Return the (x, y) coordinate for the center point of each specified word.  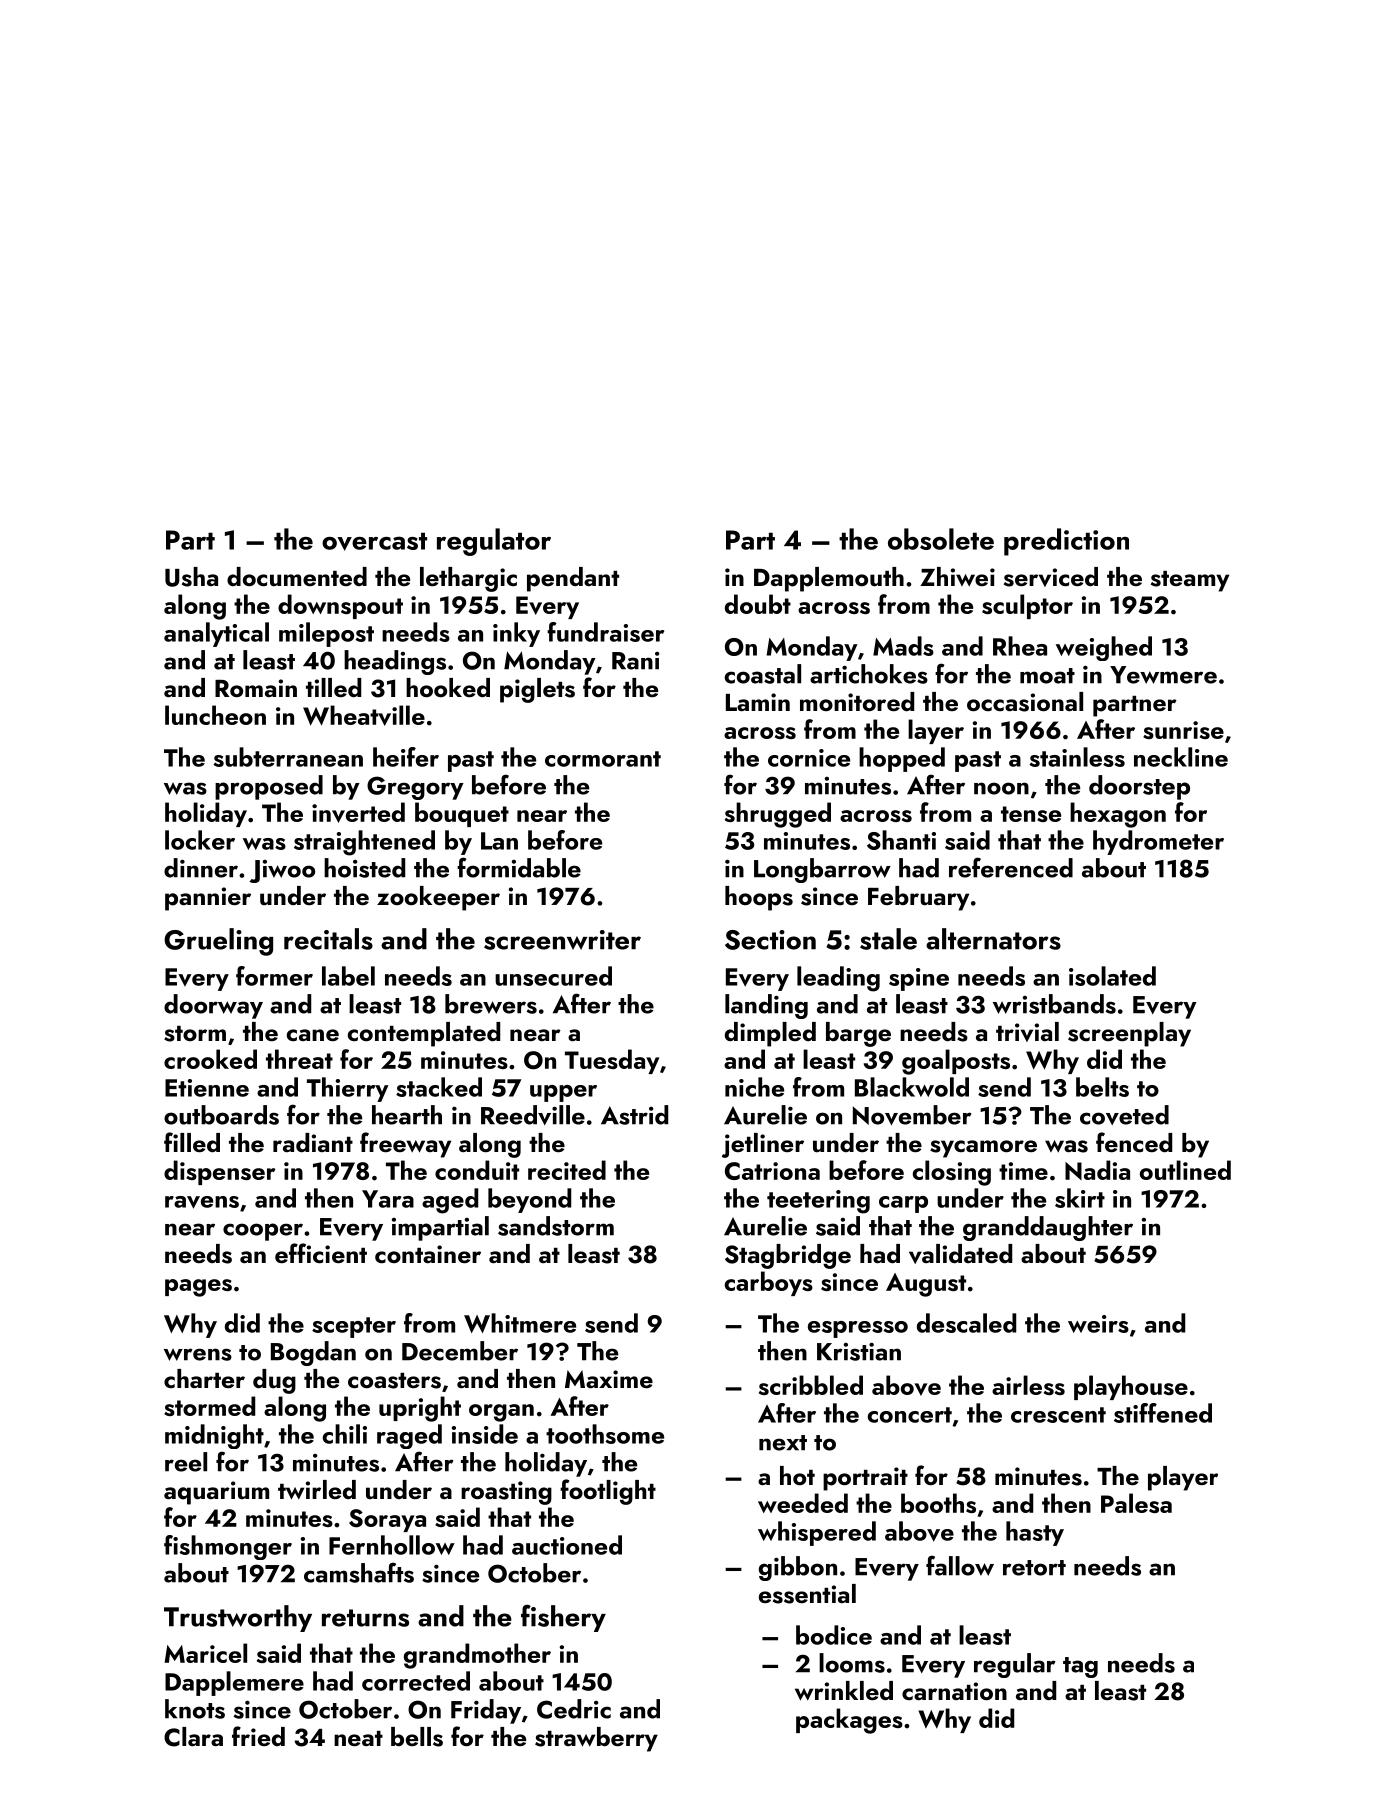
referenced (1011, 867)
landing (766, 1006)
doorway (213, 1006)
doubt (758, 604)
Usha (191, 577)
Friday (486, 1711)
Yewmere (1163, 675)
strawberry (596, 1739)
